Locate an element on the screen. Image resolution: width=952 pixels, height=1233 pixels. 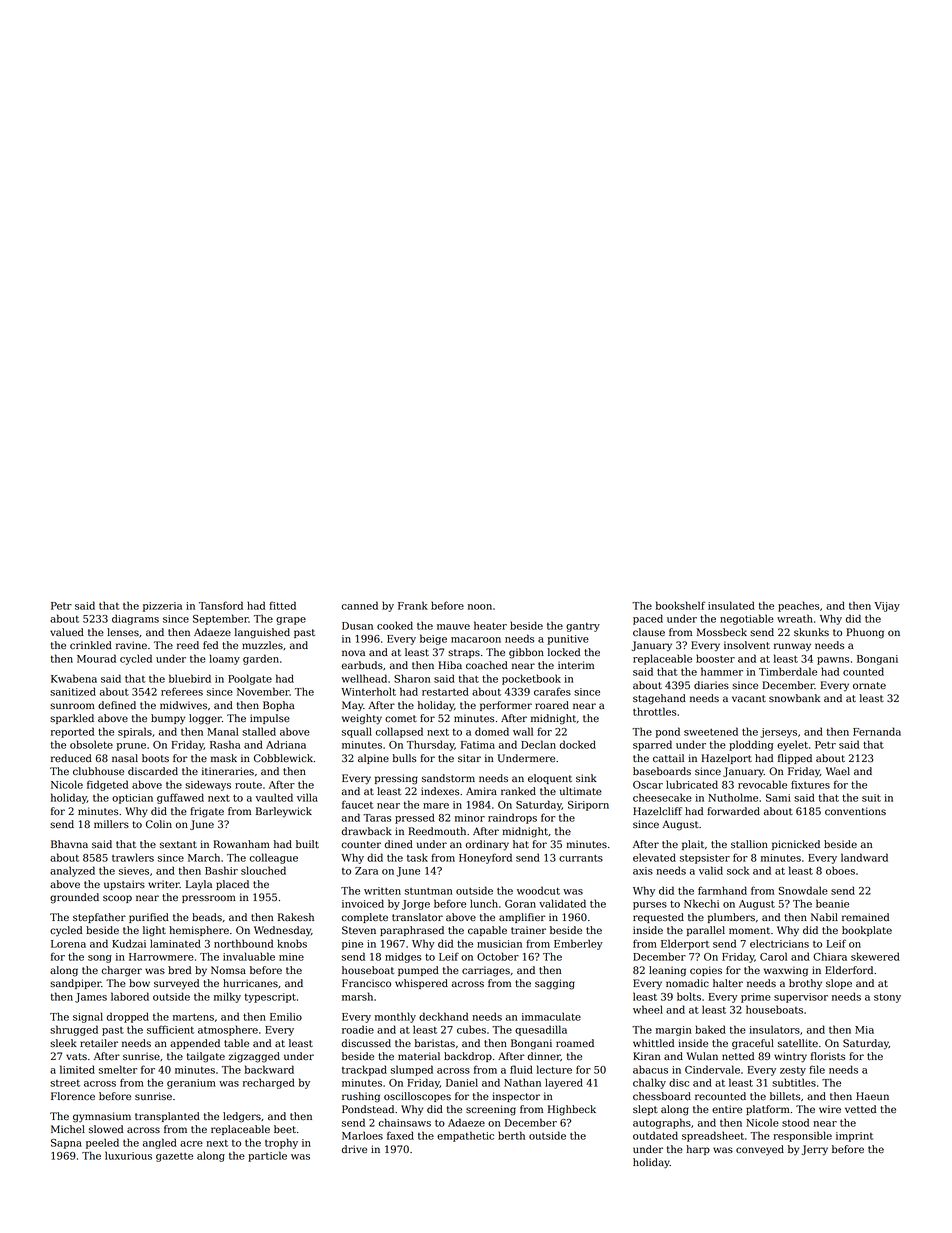
charger is located at coordinates (122, 971).
